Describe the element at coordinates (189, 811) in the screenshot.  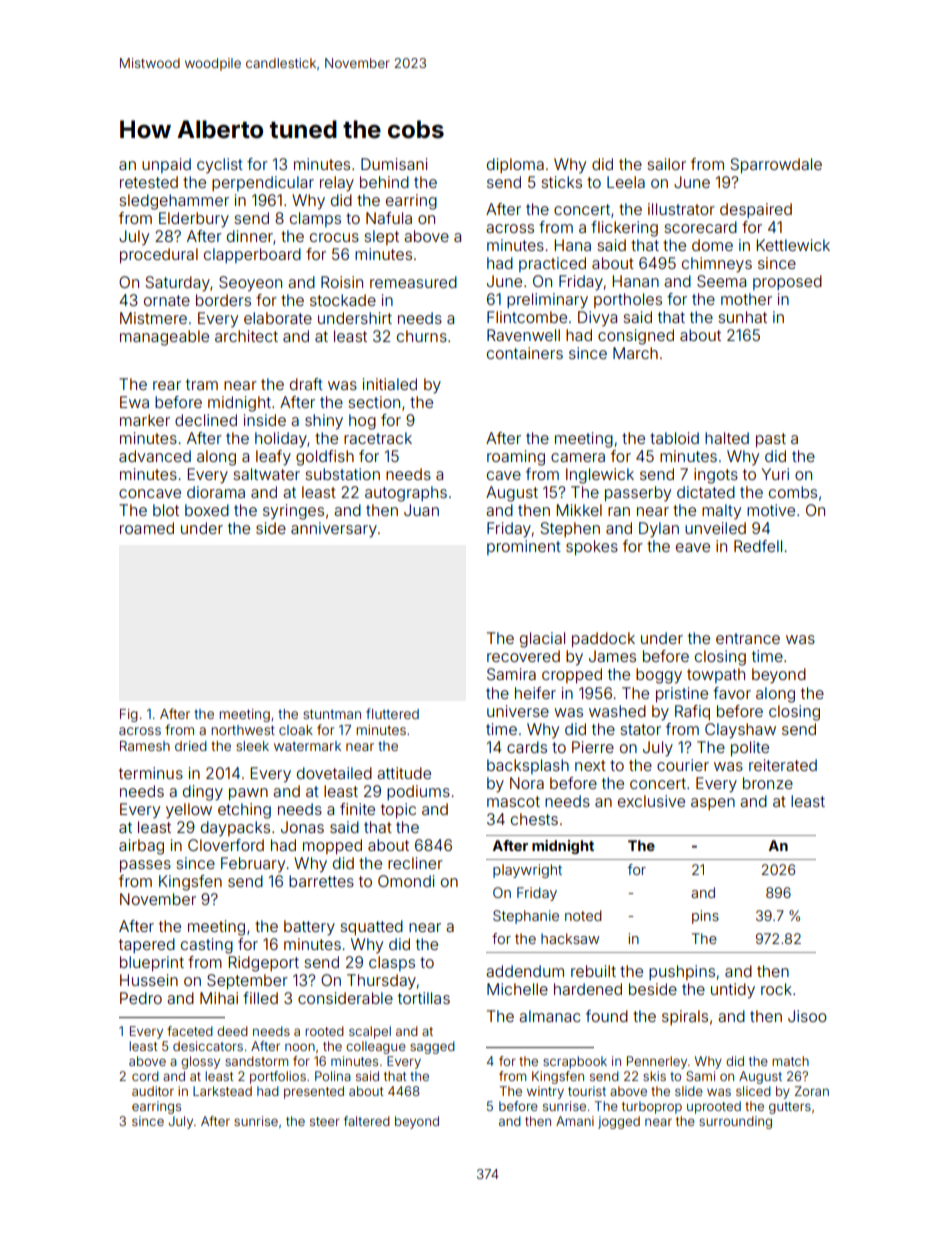
I see `yellow` at that location.
